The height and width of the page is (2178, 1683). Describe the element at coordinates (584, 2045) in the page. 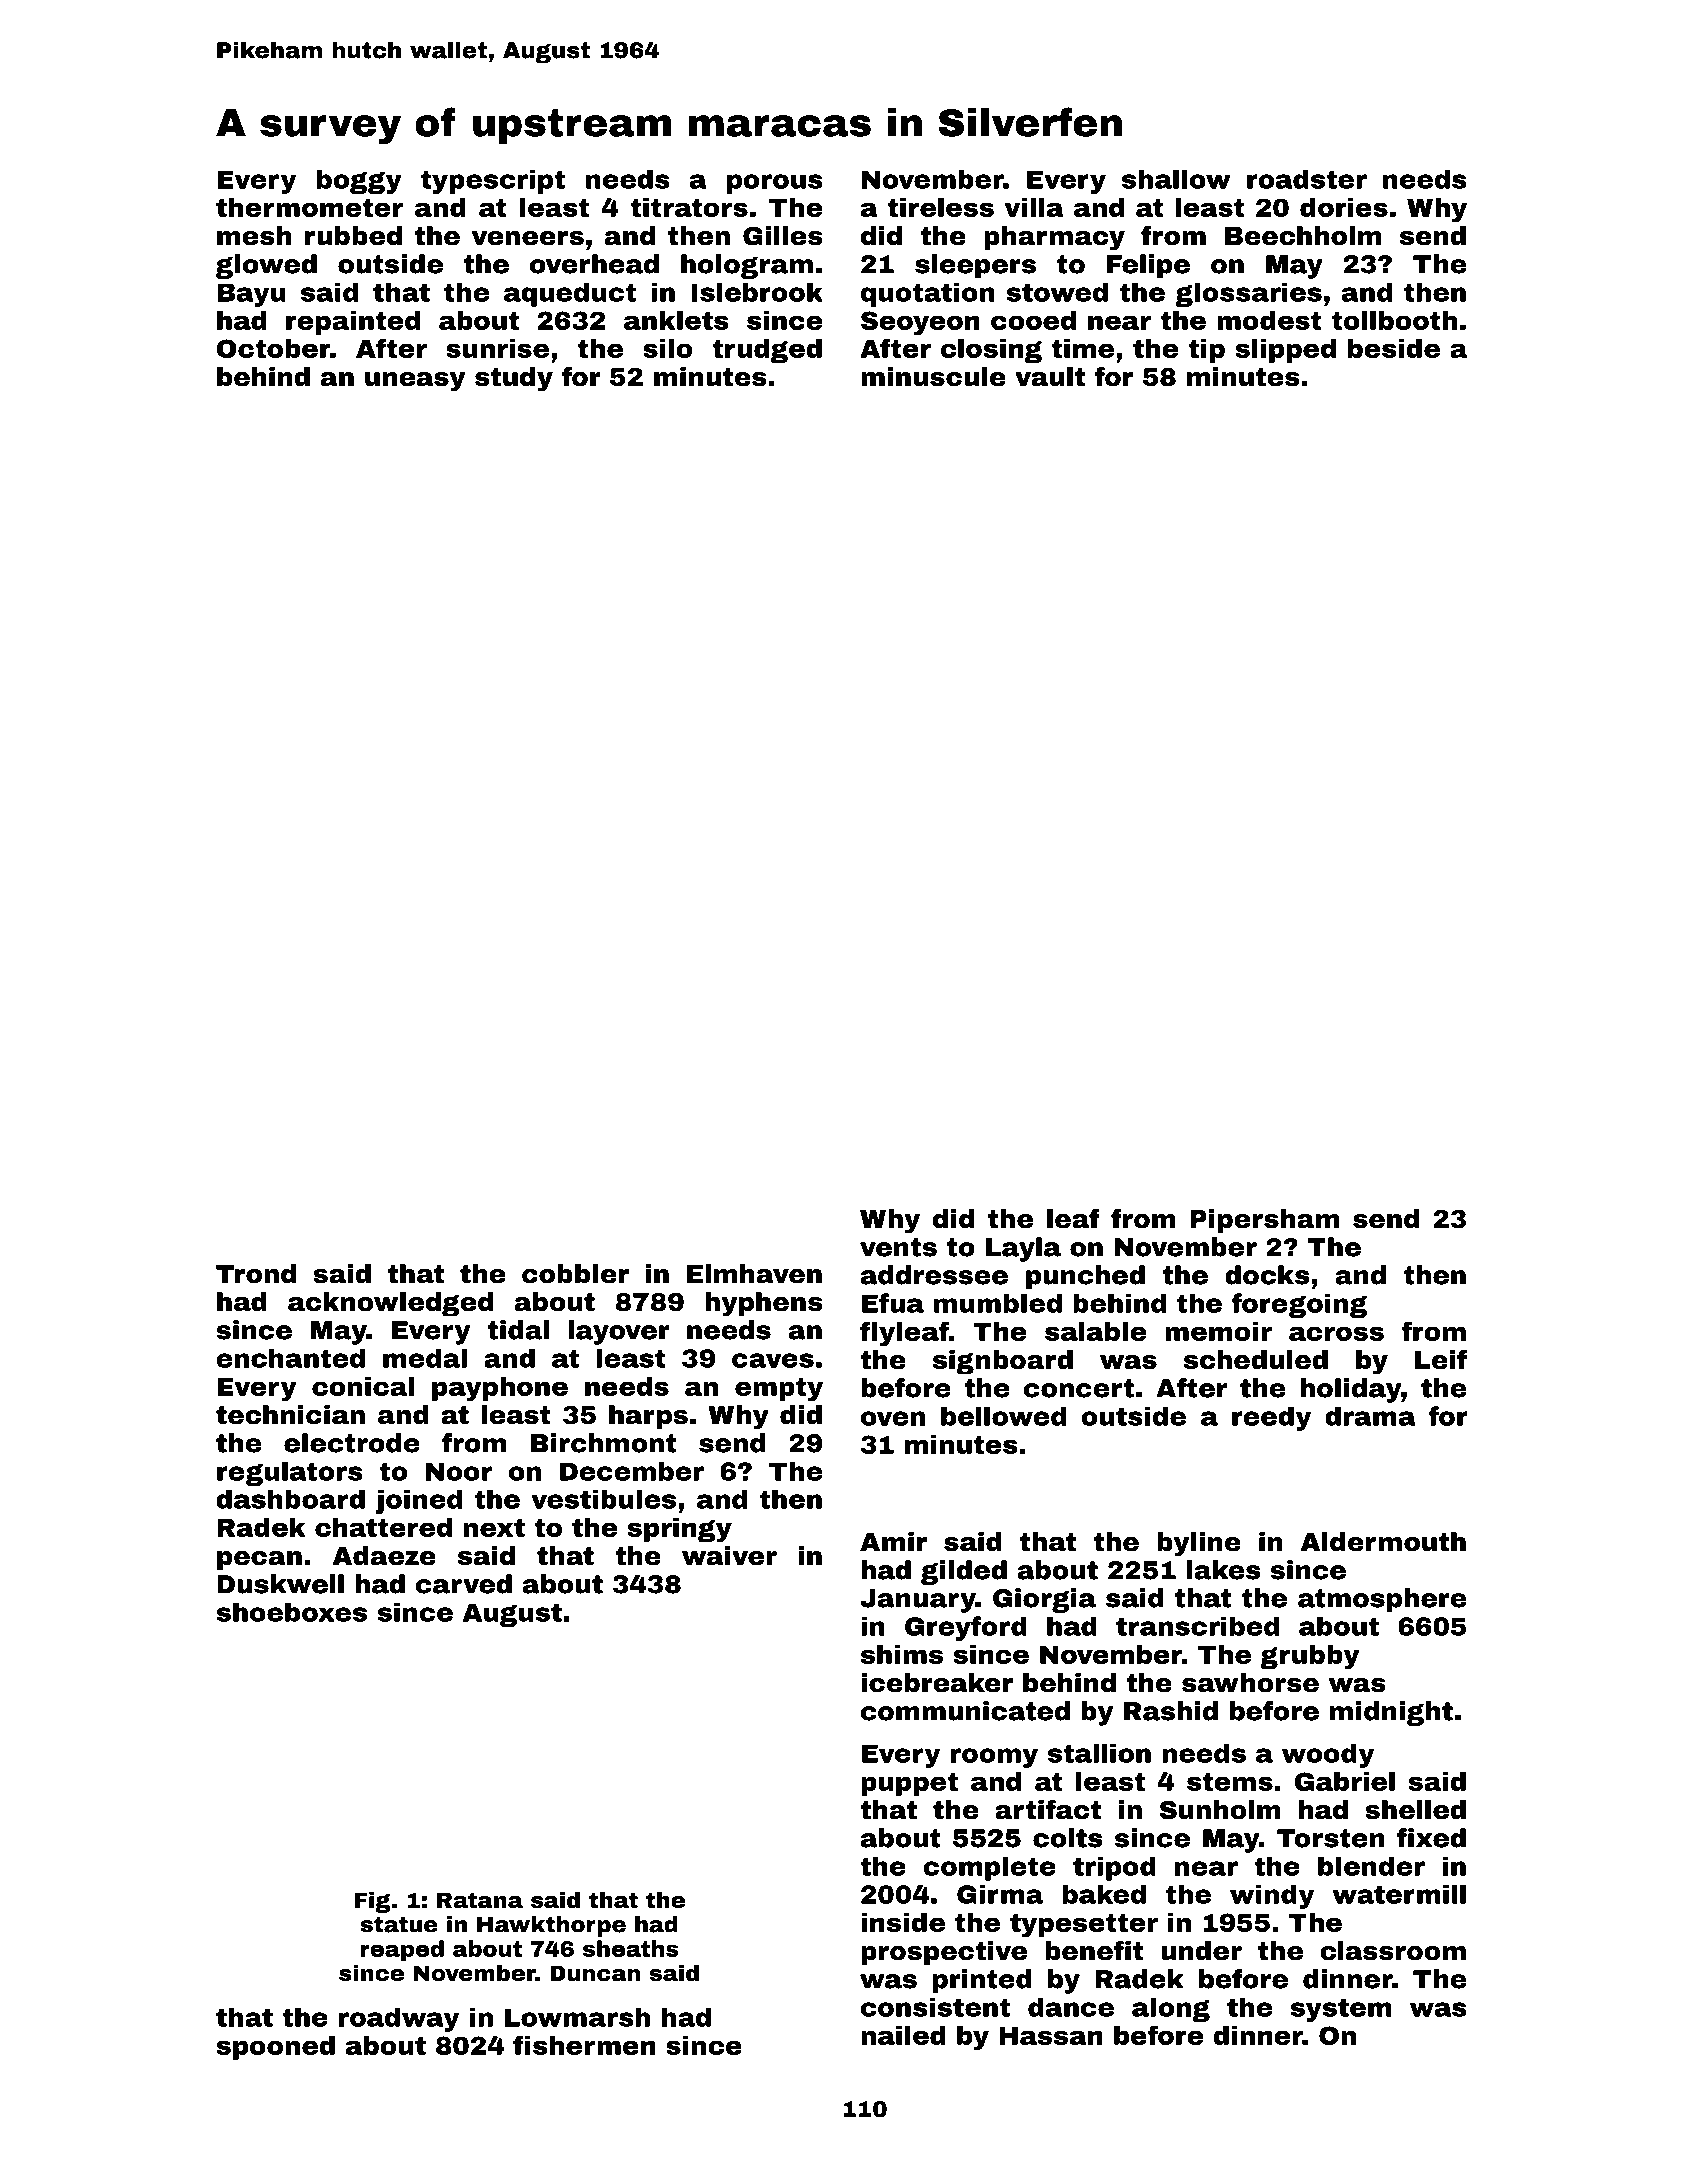

I see `fishermen` at that location.
